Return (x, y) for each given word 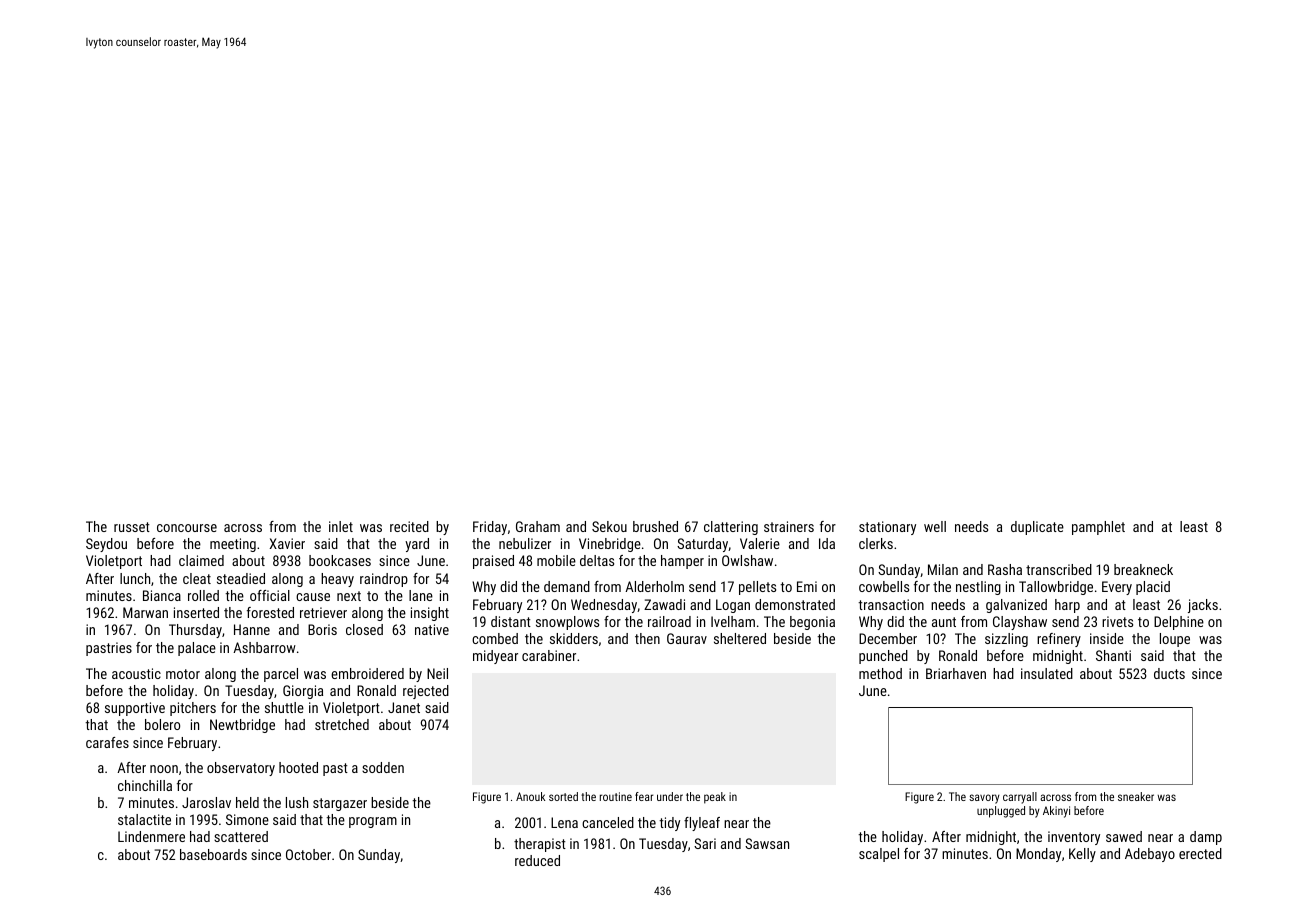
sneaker (1136, 796)
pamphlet (1098, 528)
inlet (341, 526)
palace (197, 649)
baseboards (213, 854)
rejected (426, 692)
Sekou (609, 526)
